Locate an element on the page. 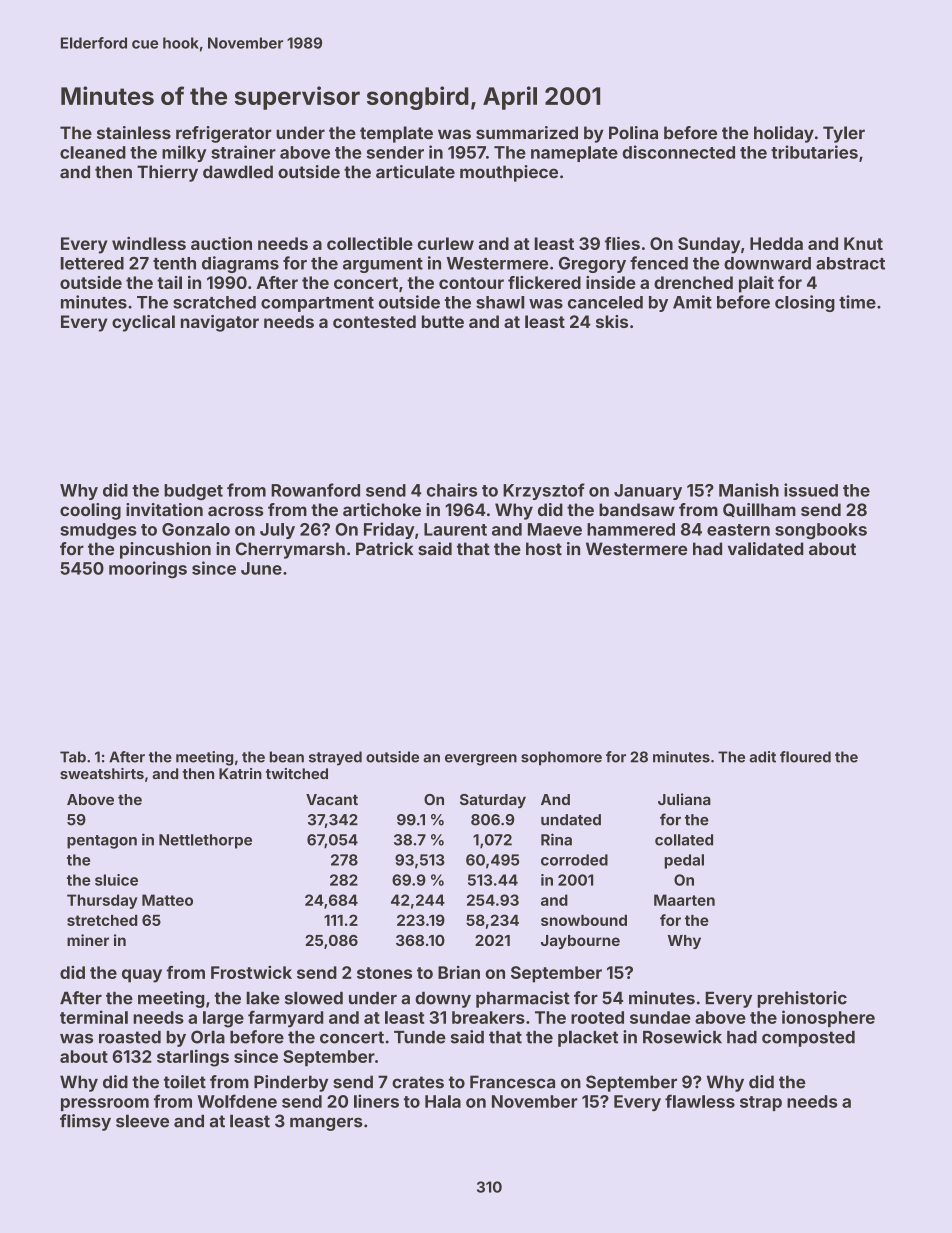  scratched is located at coordinates (214, 302).
